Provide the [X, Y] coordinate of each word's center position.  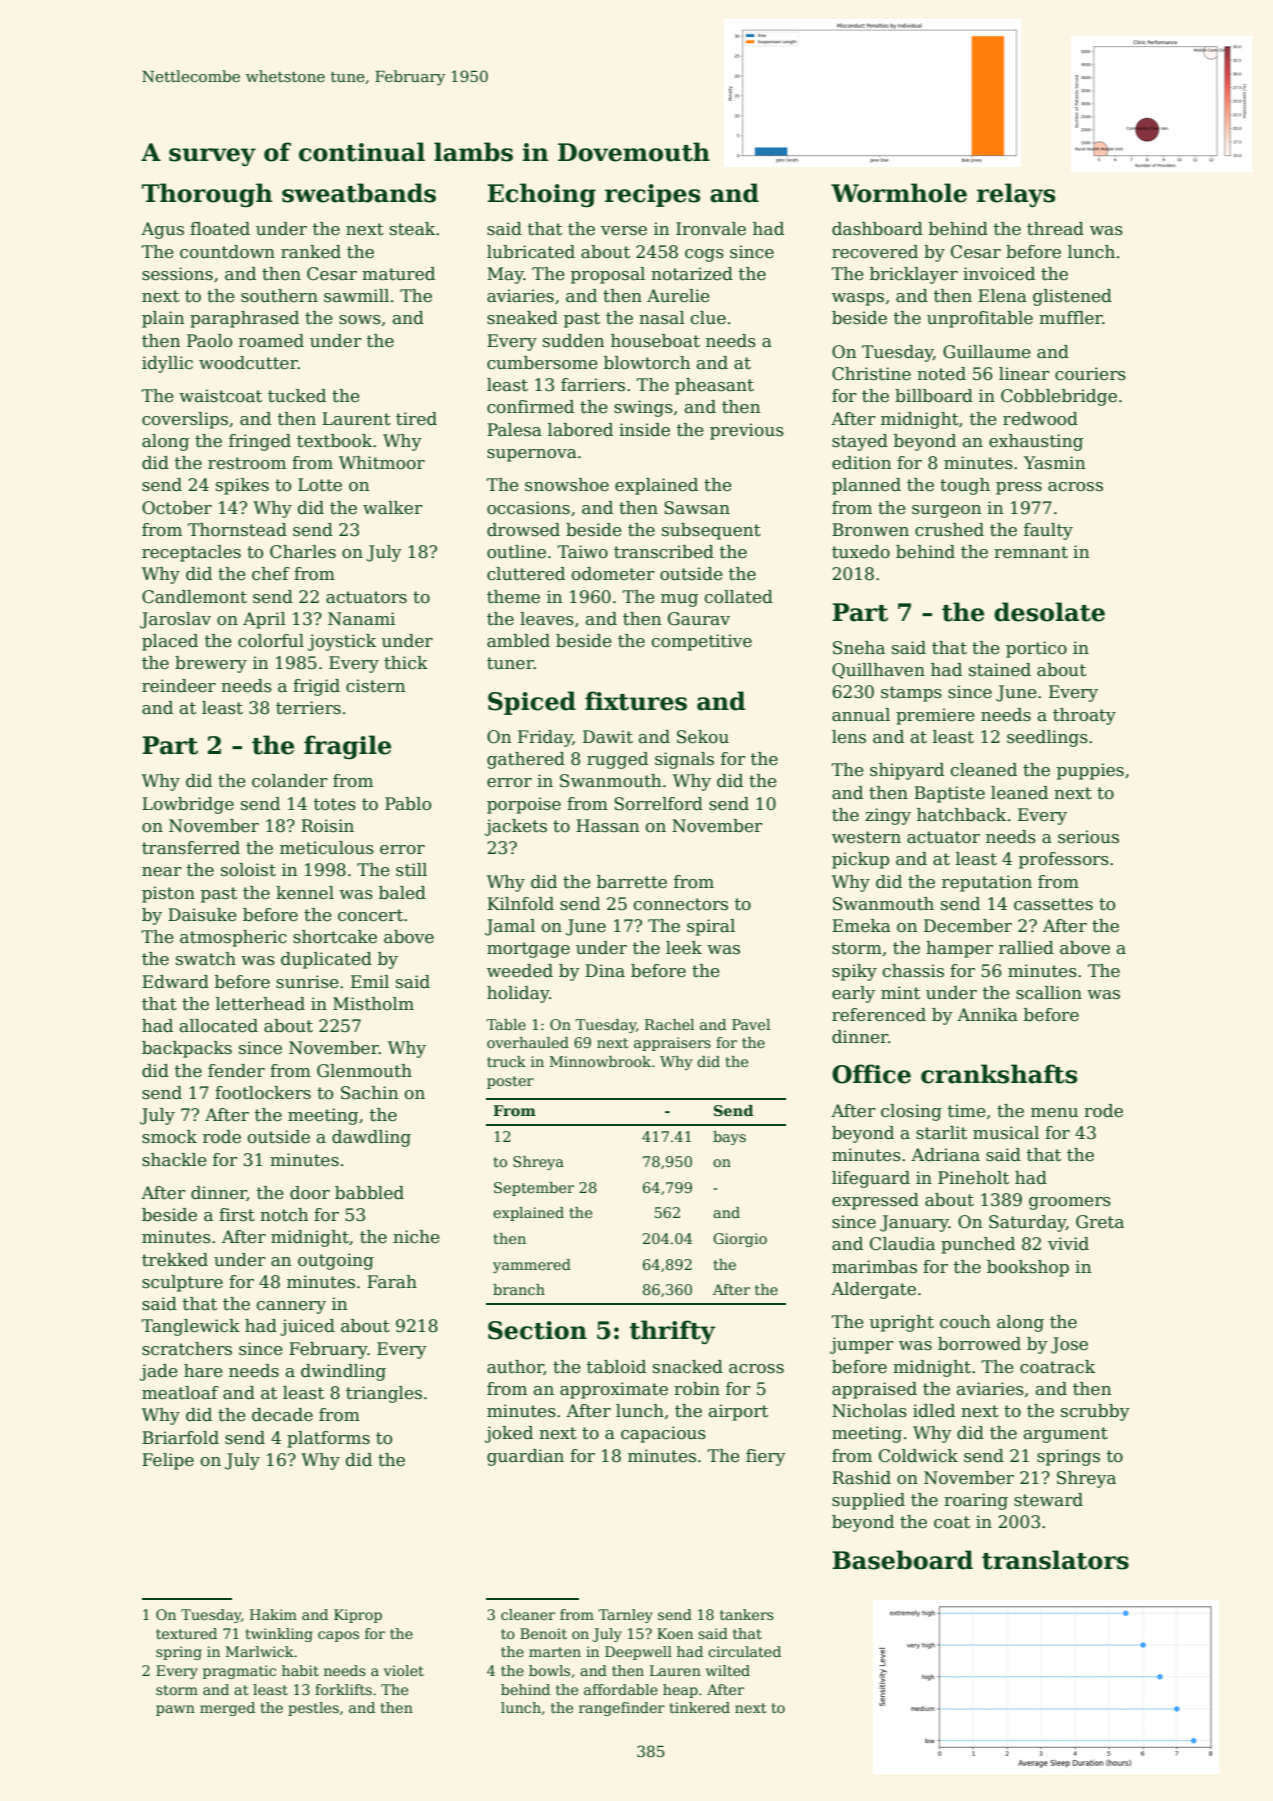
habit [300, 1670]
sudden [573, 341]
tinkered [699, 1707]
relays [1016, 195]
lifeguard [871, 1179]
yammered [532, 1266]
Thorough [207, 195]
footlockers [263, 1093]
